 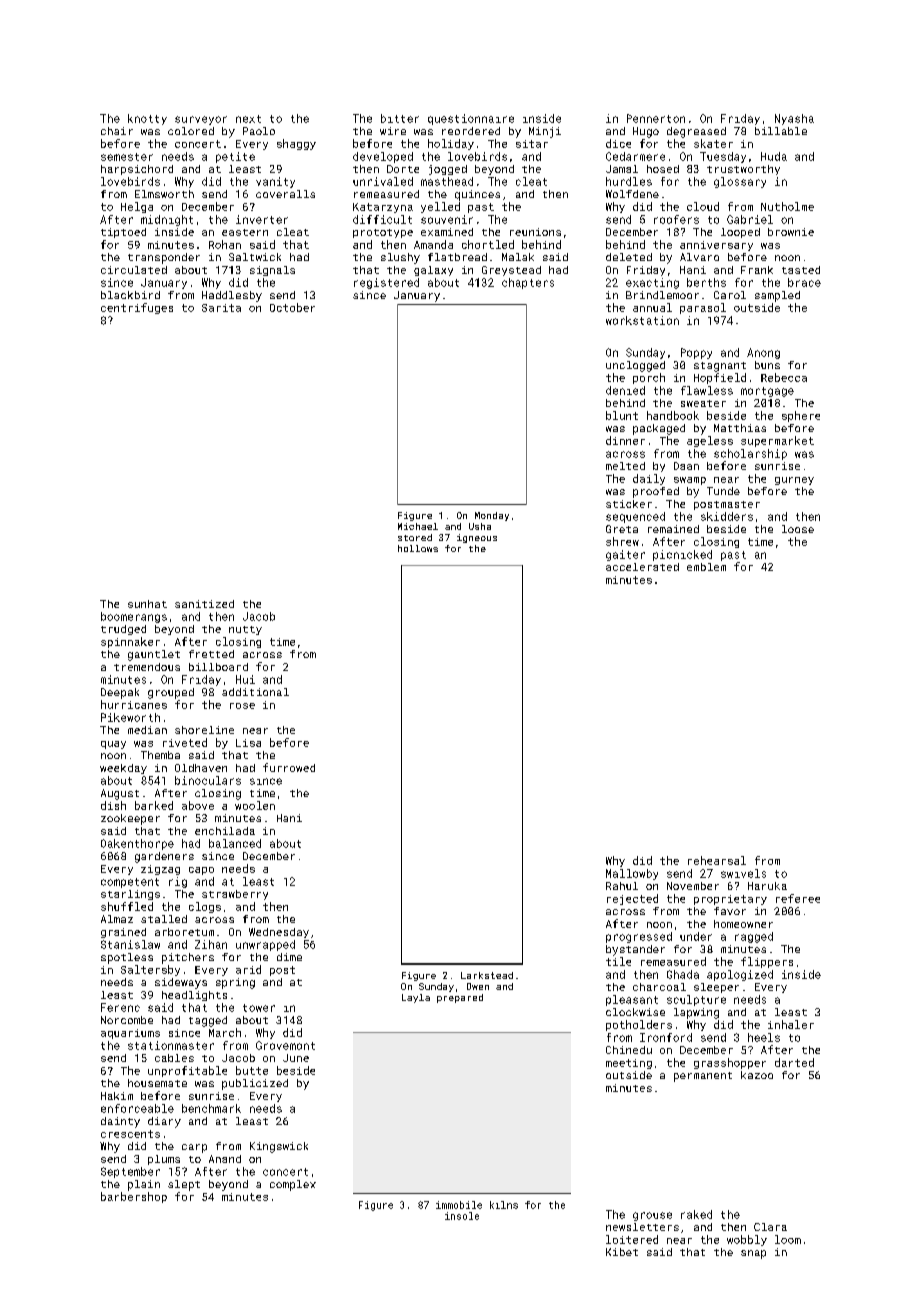 What do you see at coordinates (184, 1185) in the screenshot?
I see `slept` at bounding box center [184, 1185].
